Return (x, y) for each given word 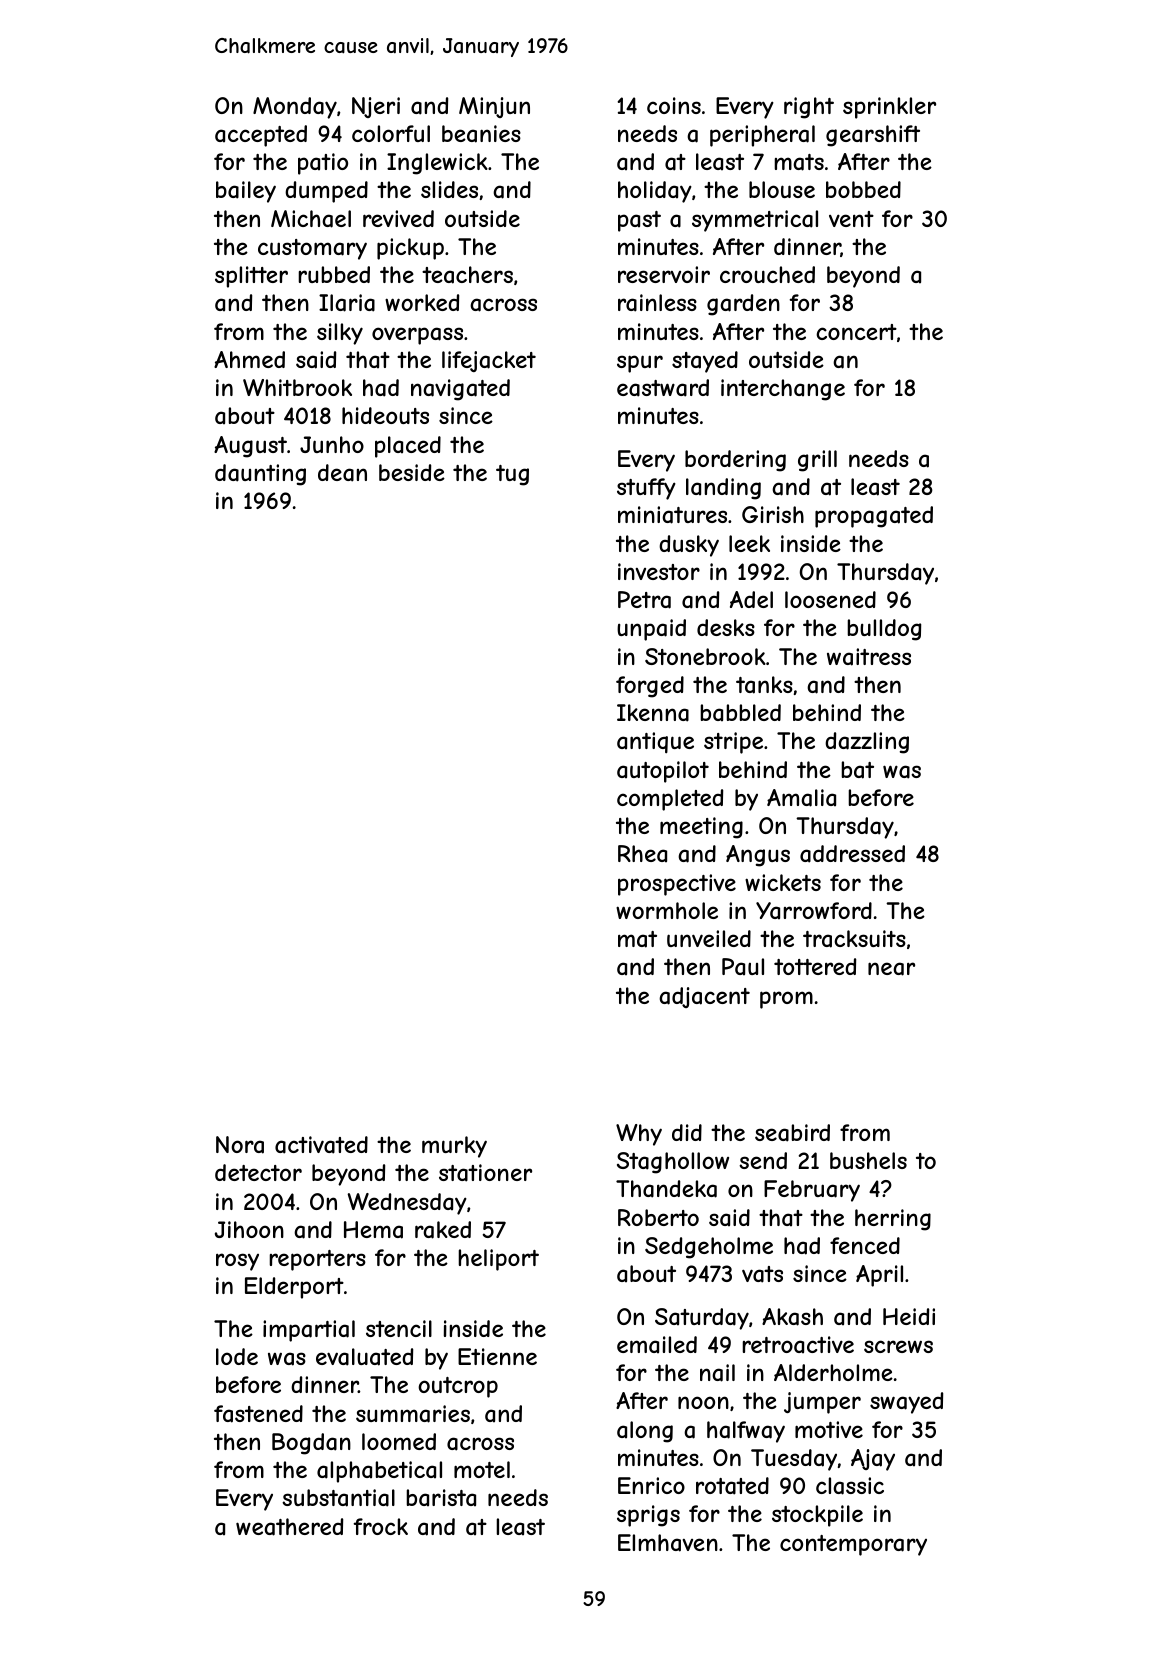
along (645, 1432)
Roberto (658, 1217)
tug (512, 475)
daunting (260, 475)
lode (237, 1356)
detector (258, 1172)
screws (898, 1346)
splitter (251, 277)
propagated (874, 517)
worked (422, 302)
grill (817, 461)
